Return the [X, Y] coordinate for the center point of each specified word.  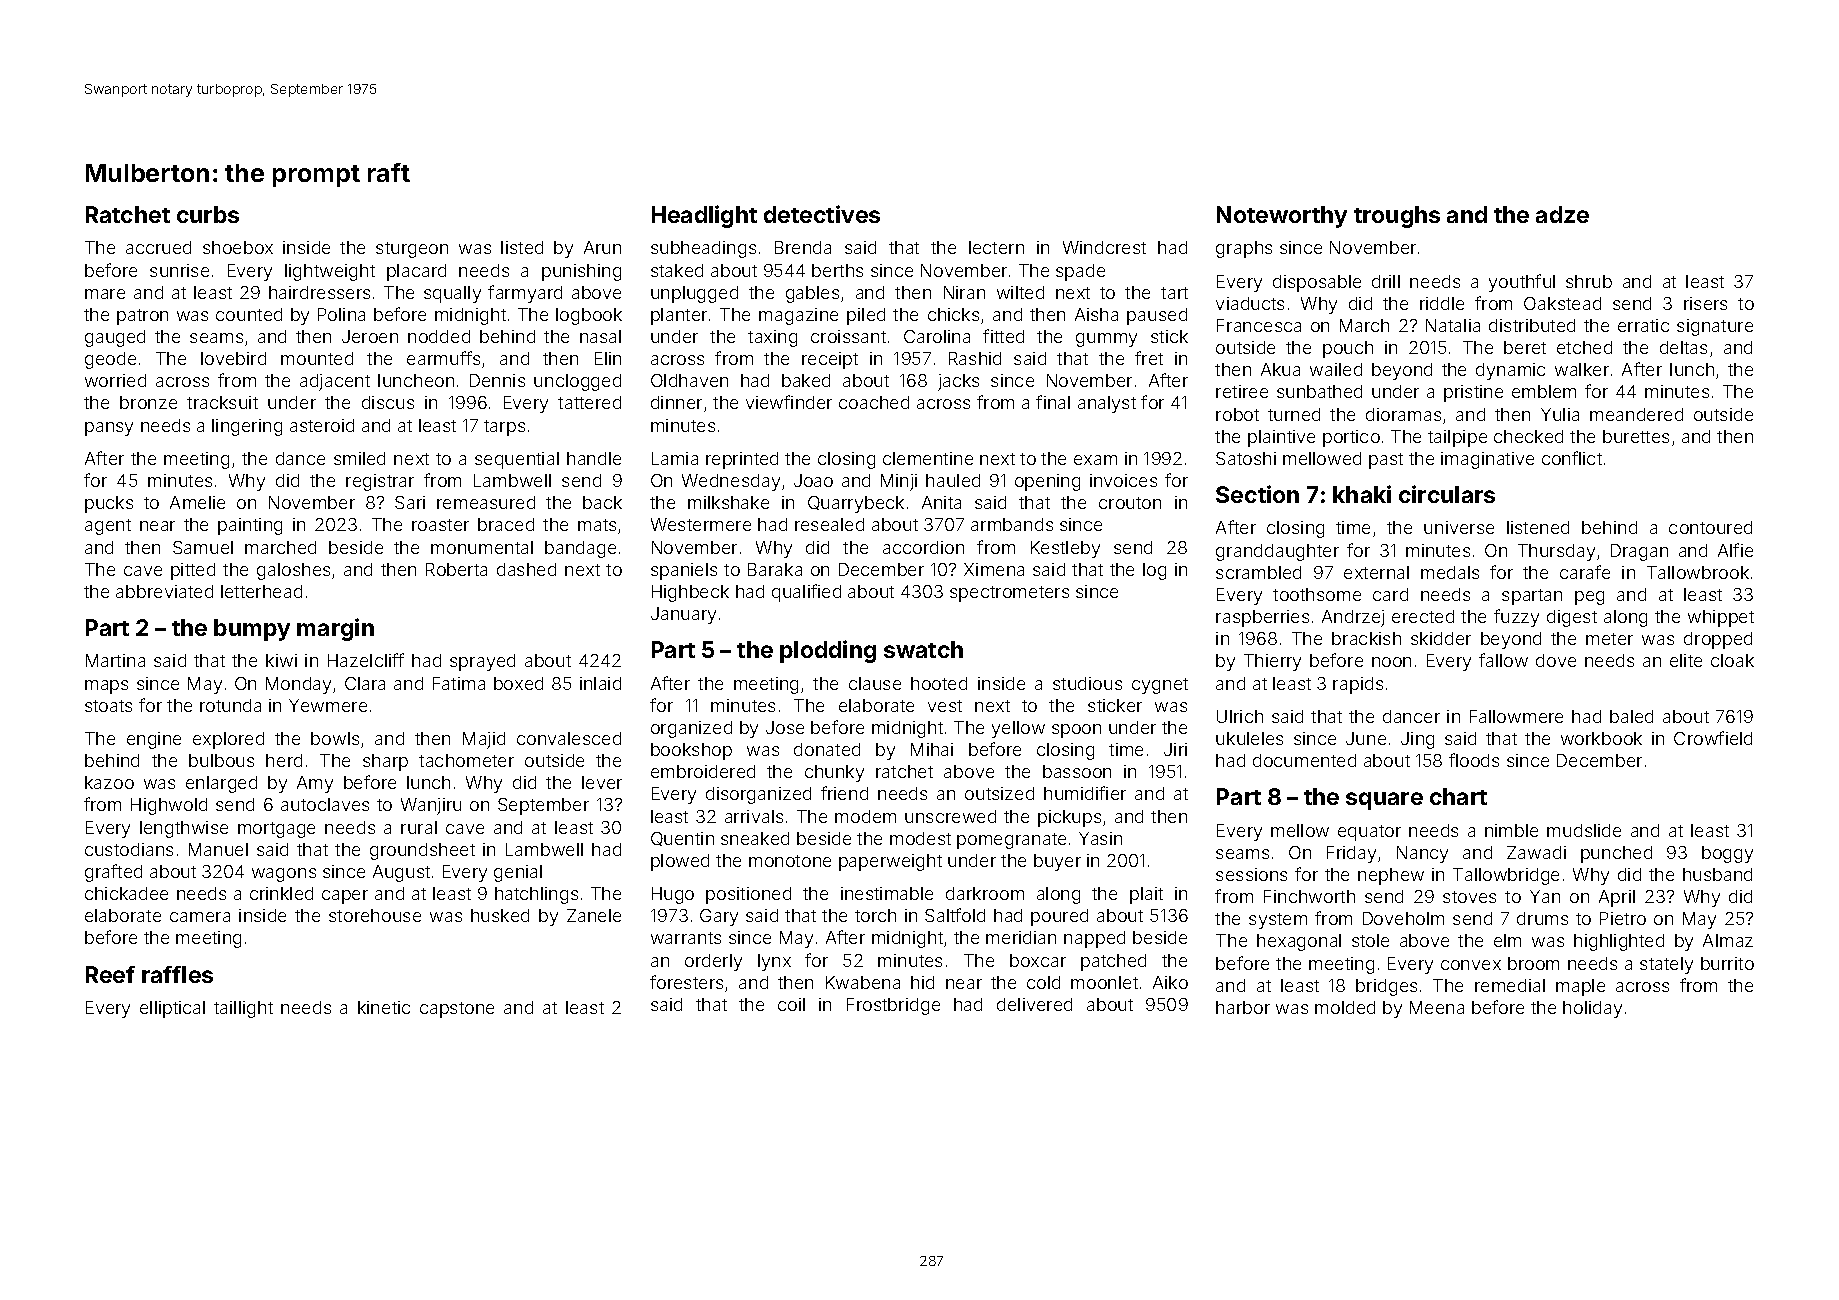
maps [106, 687]
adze [1562, 214]
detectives [822, 214]
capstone [457, 1010]
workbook [1601, 738]
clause [875, 683]
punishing [581, 272]
